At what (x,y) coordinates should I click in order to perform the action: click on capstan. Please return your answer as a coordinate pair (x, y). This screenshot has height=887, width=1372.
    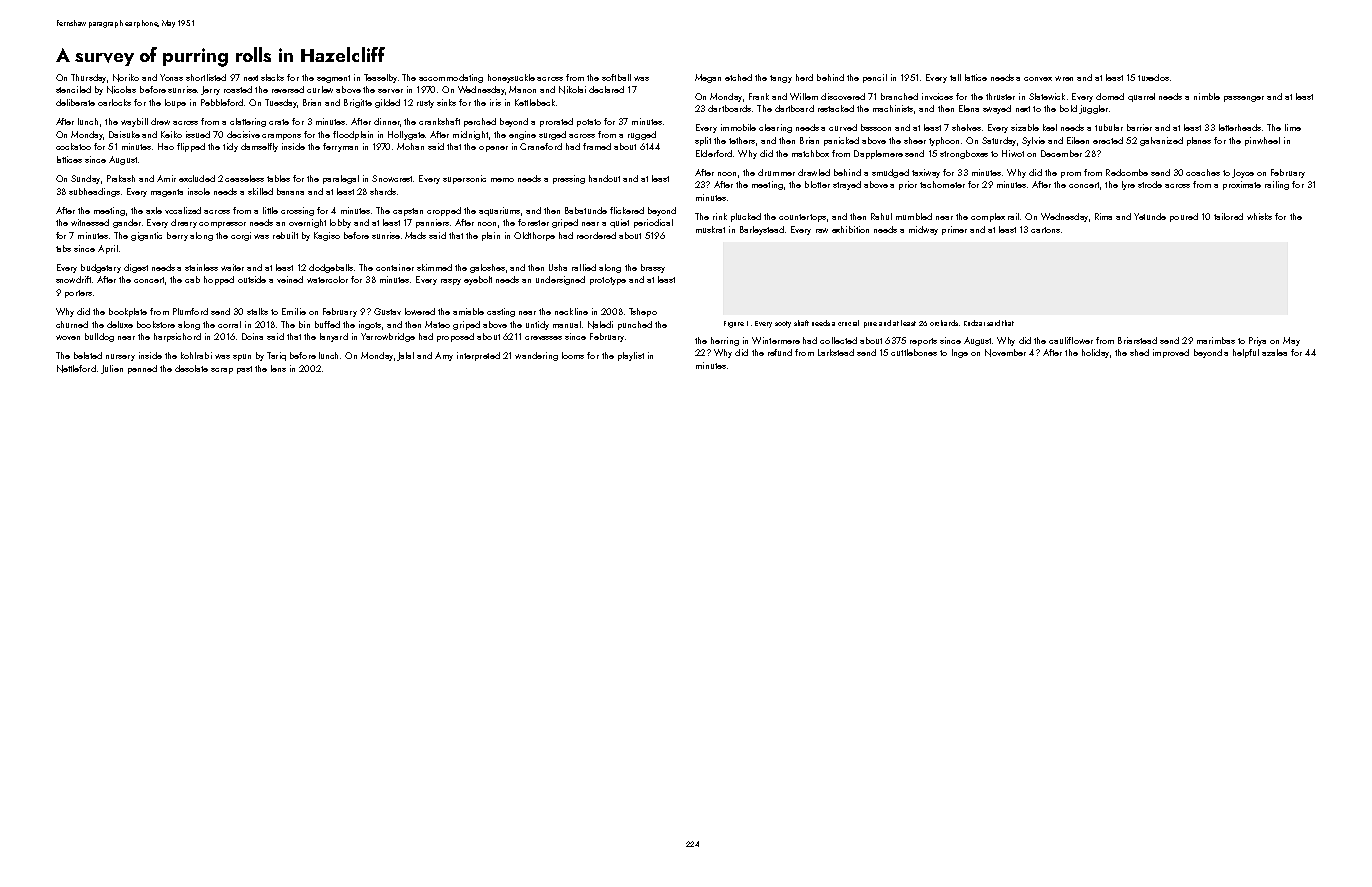
    Looking at the image, I should click on (408, 212).
